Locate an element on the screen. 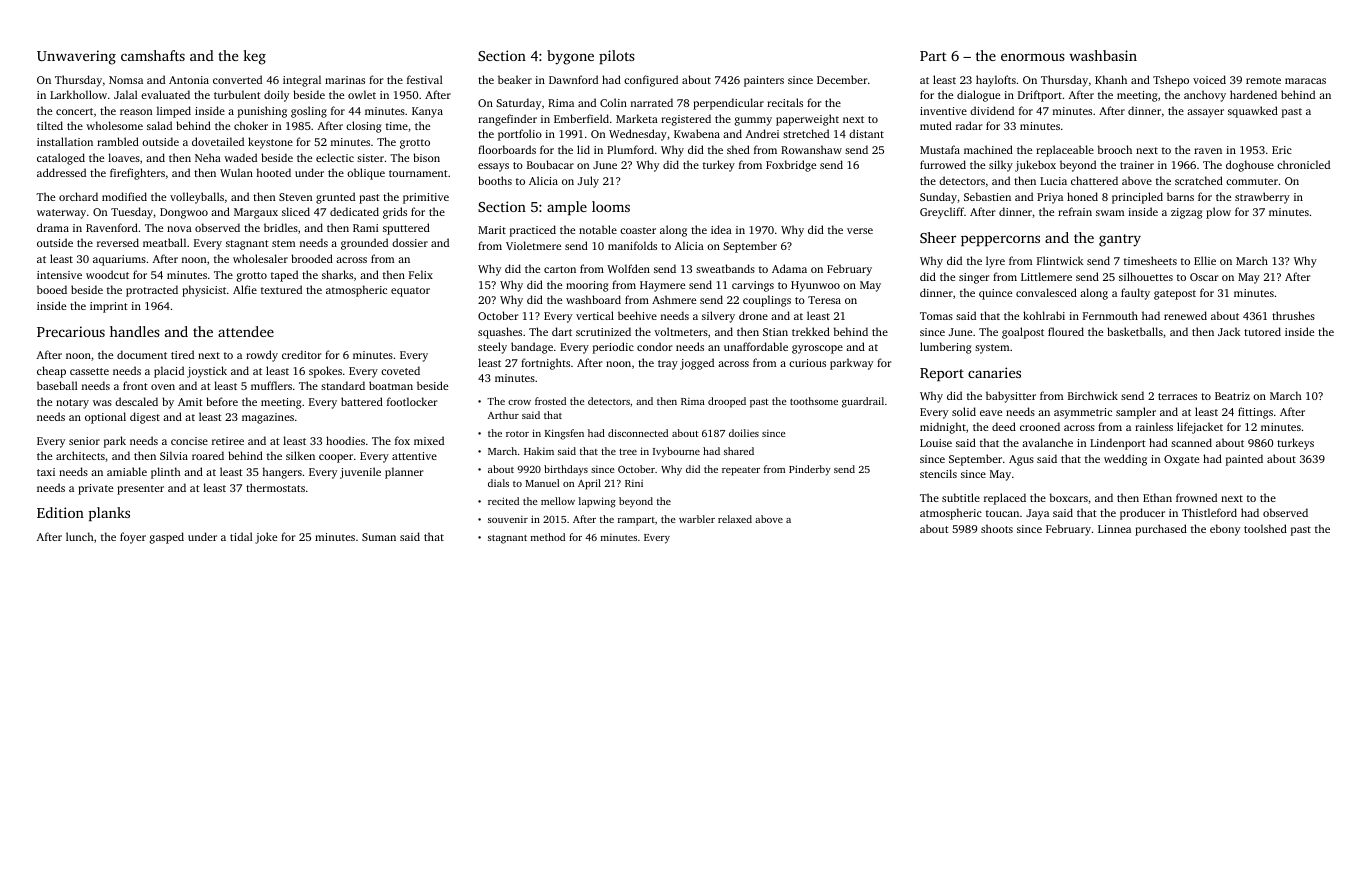  remote is located at coordinates (1263, 80).
